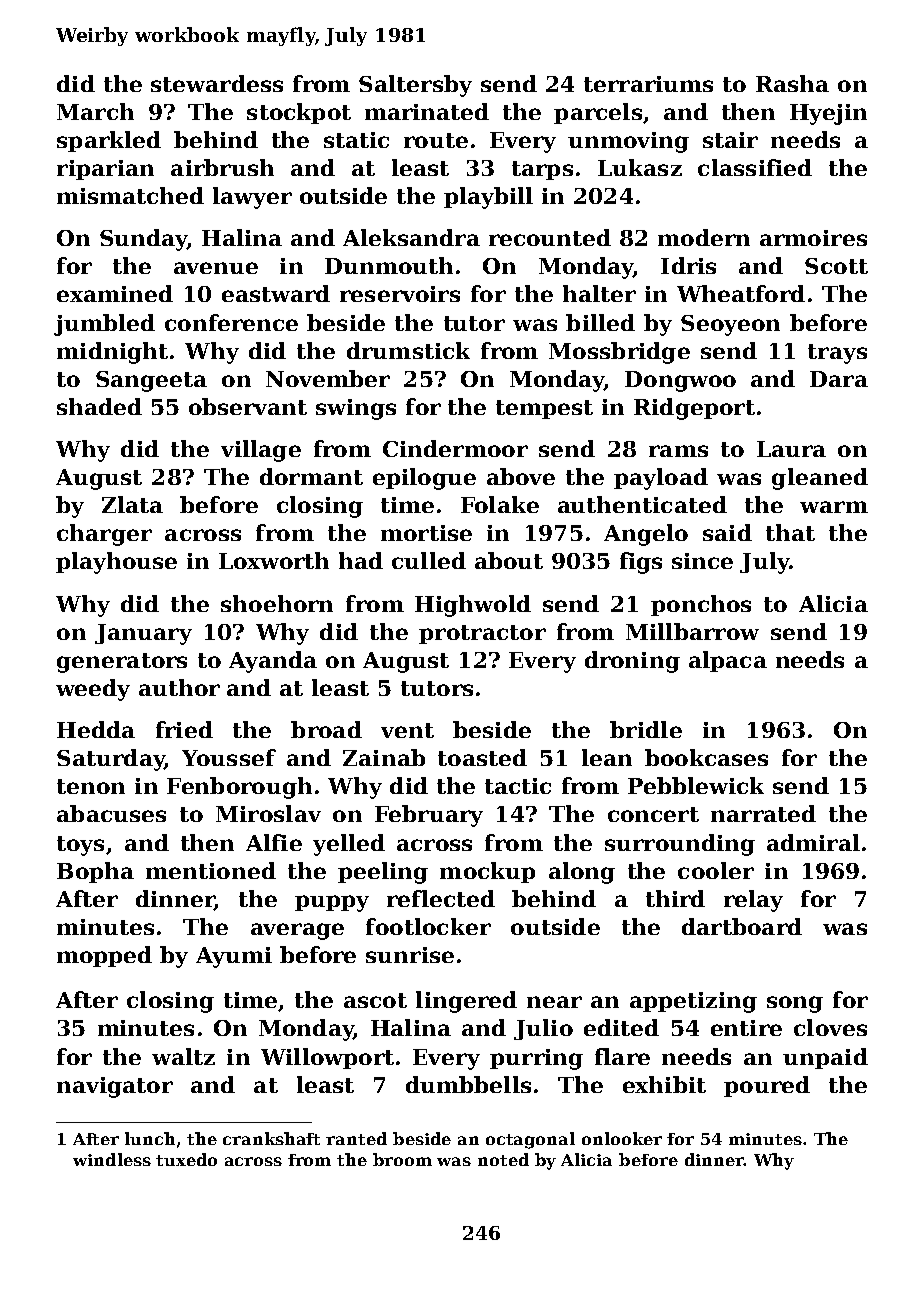 The image size is (924, 1314). Describe the element at coordinates (402, 1159) in the page. I see `broom` at that location.
